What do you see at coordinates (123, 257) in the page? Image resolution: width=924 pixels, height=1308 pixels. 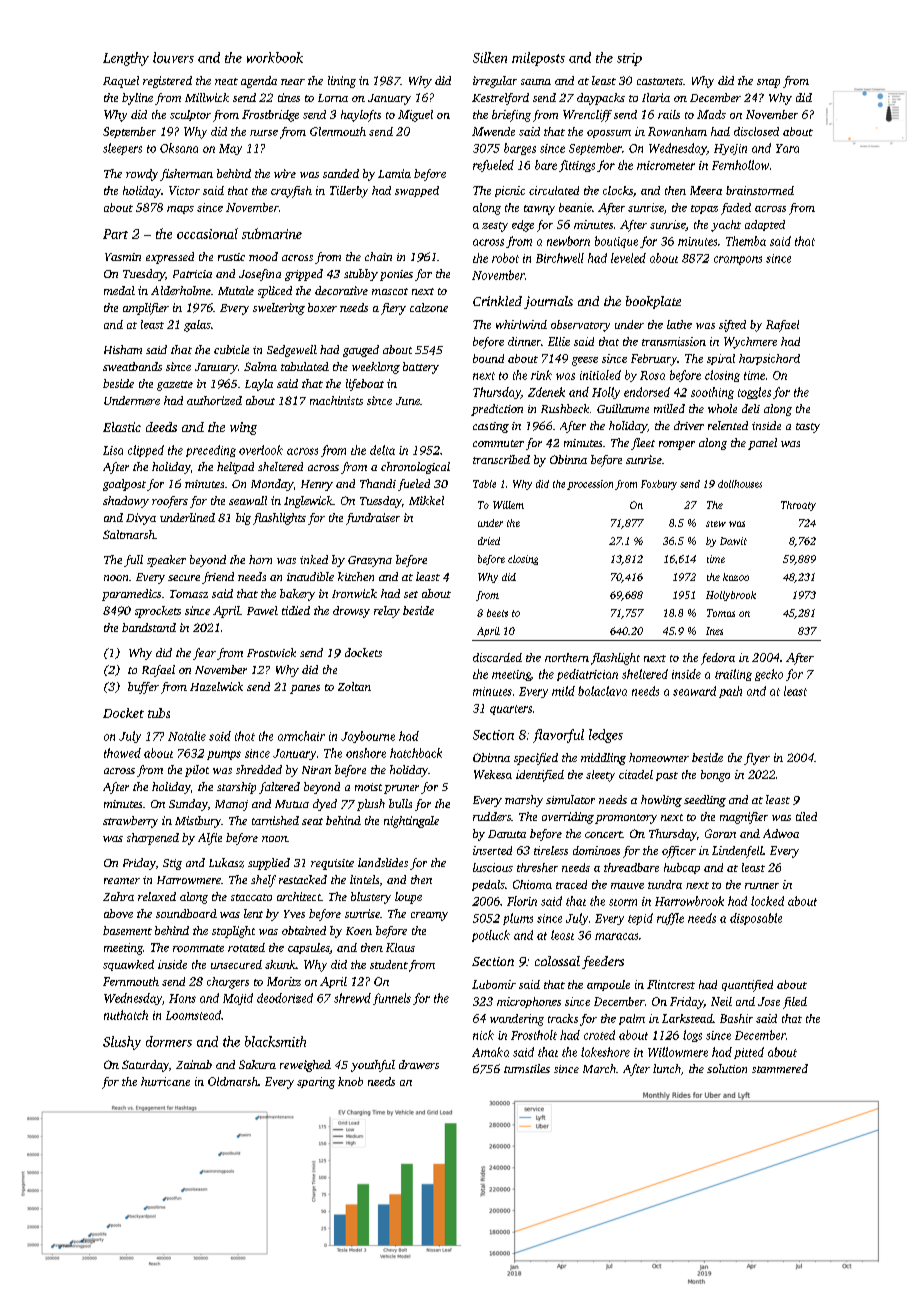 I see `Yasmin` at bounding box center [123, 257].
